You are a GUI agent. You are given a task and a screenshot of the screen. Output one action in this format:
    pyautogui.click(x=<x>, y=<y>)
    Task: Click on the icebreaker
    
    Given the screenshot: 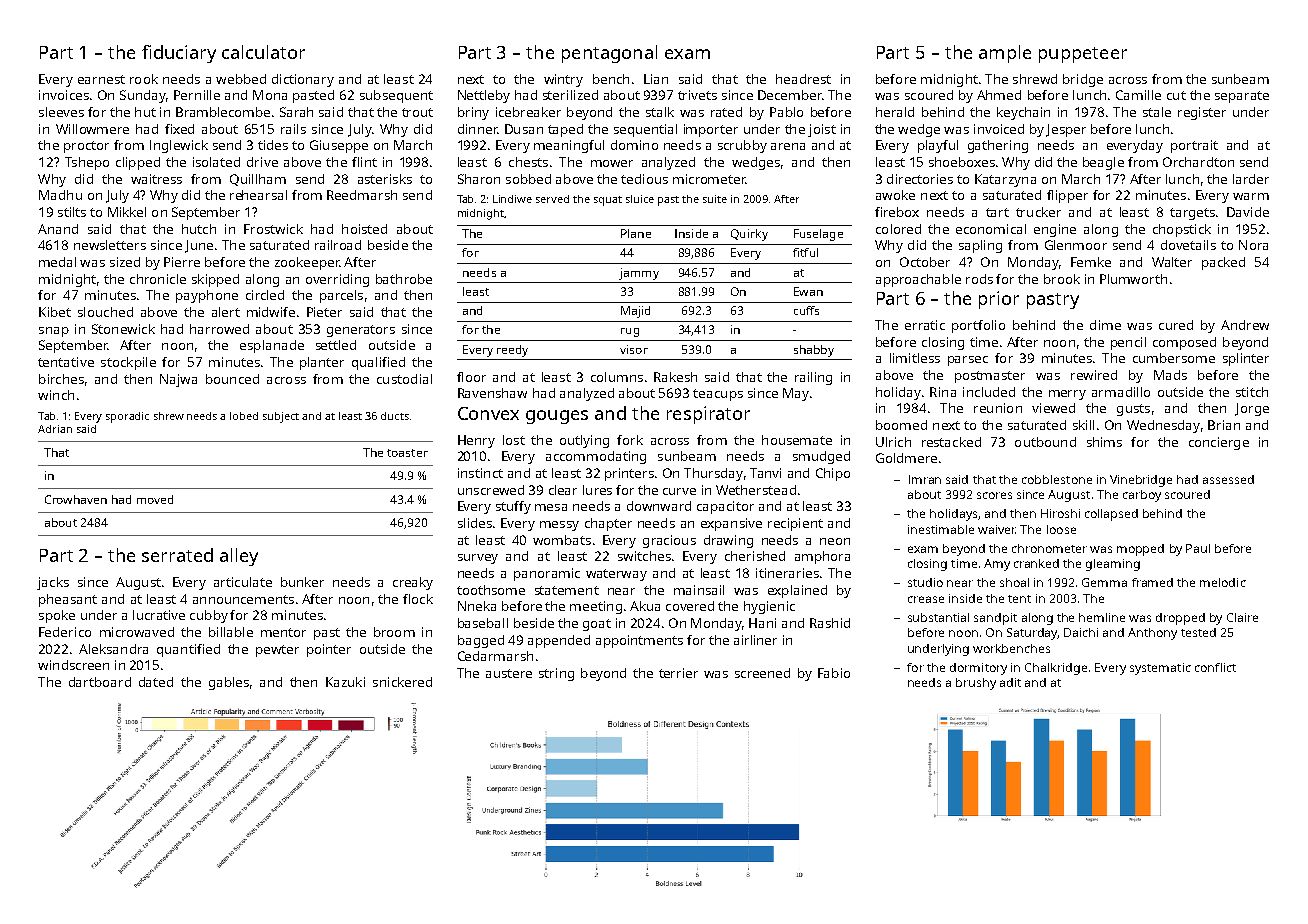 What is the action you would take?
    pyautogui.click(x=528, y=112)
